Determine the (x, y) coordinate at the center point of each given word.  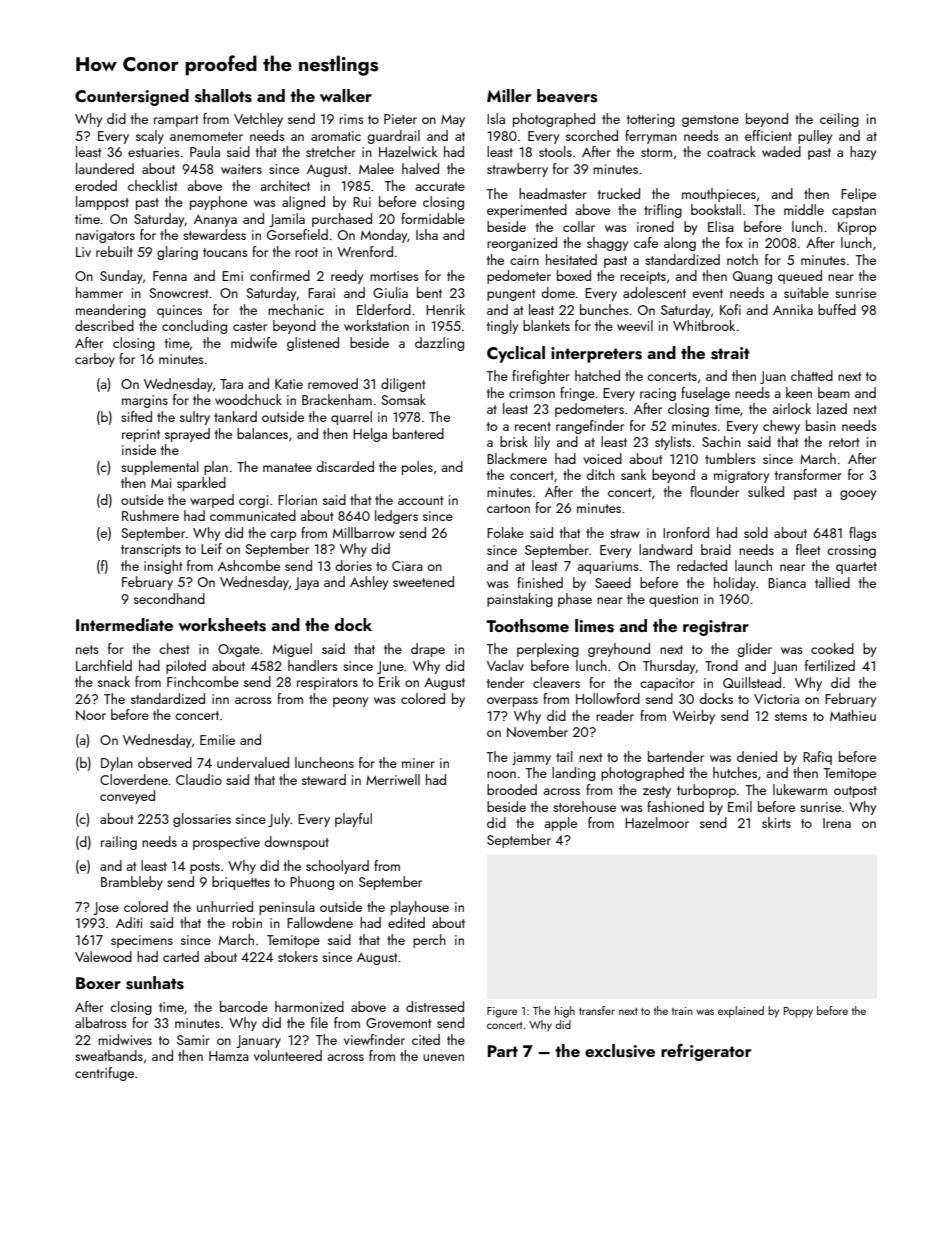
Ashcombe (249, 565)
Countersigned (132, 97)
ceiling (839, 120)
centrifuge (104, 1074)
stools (555, 151)
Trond (721, 665)
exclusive (620, 1051)
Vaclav (505, 665)
